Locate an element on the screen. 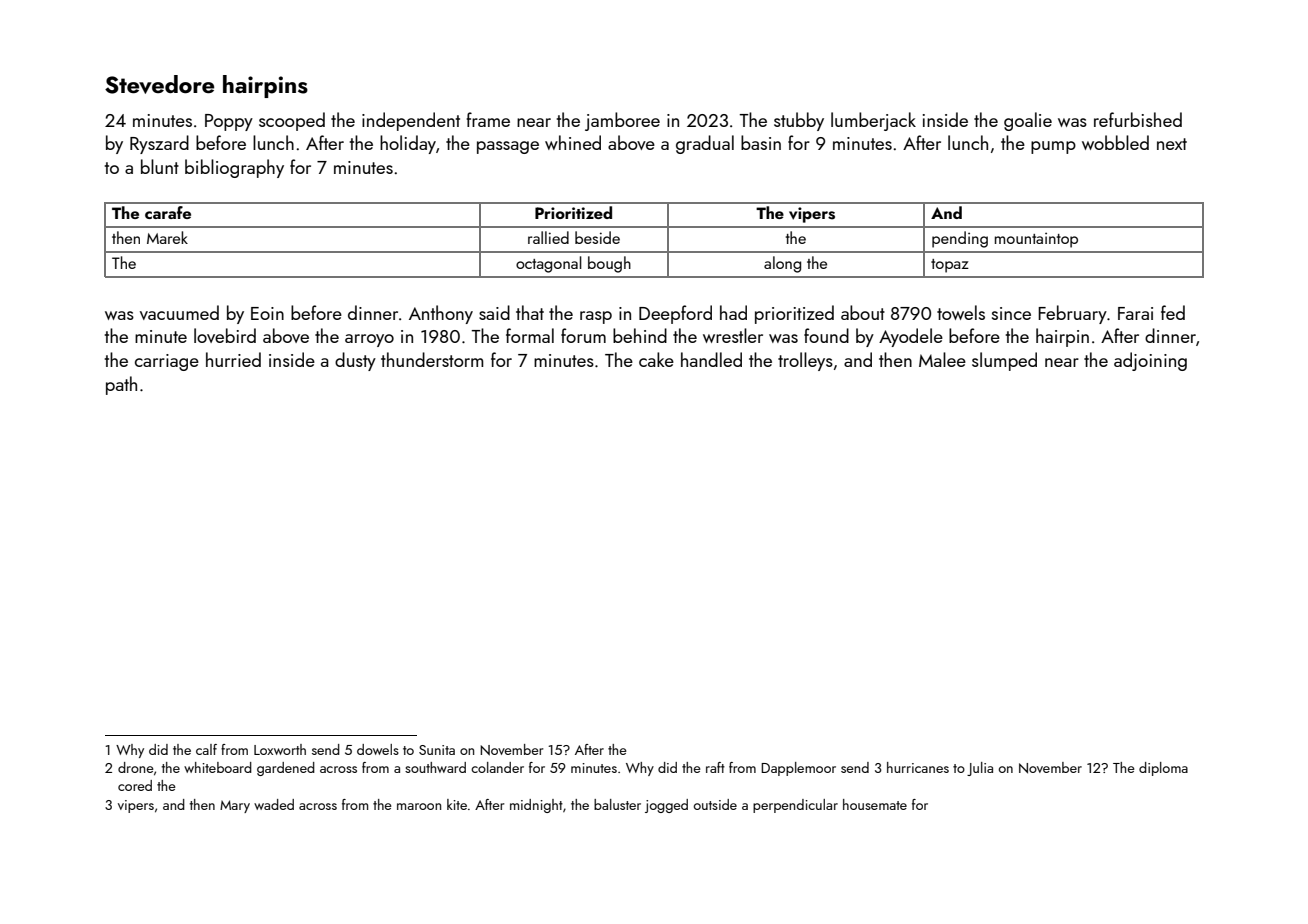 Image resolution: width=1308 pixels, height=924 pixels. February is located at coordinates (1072, 314).
